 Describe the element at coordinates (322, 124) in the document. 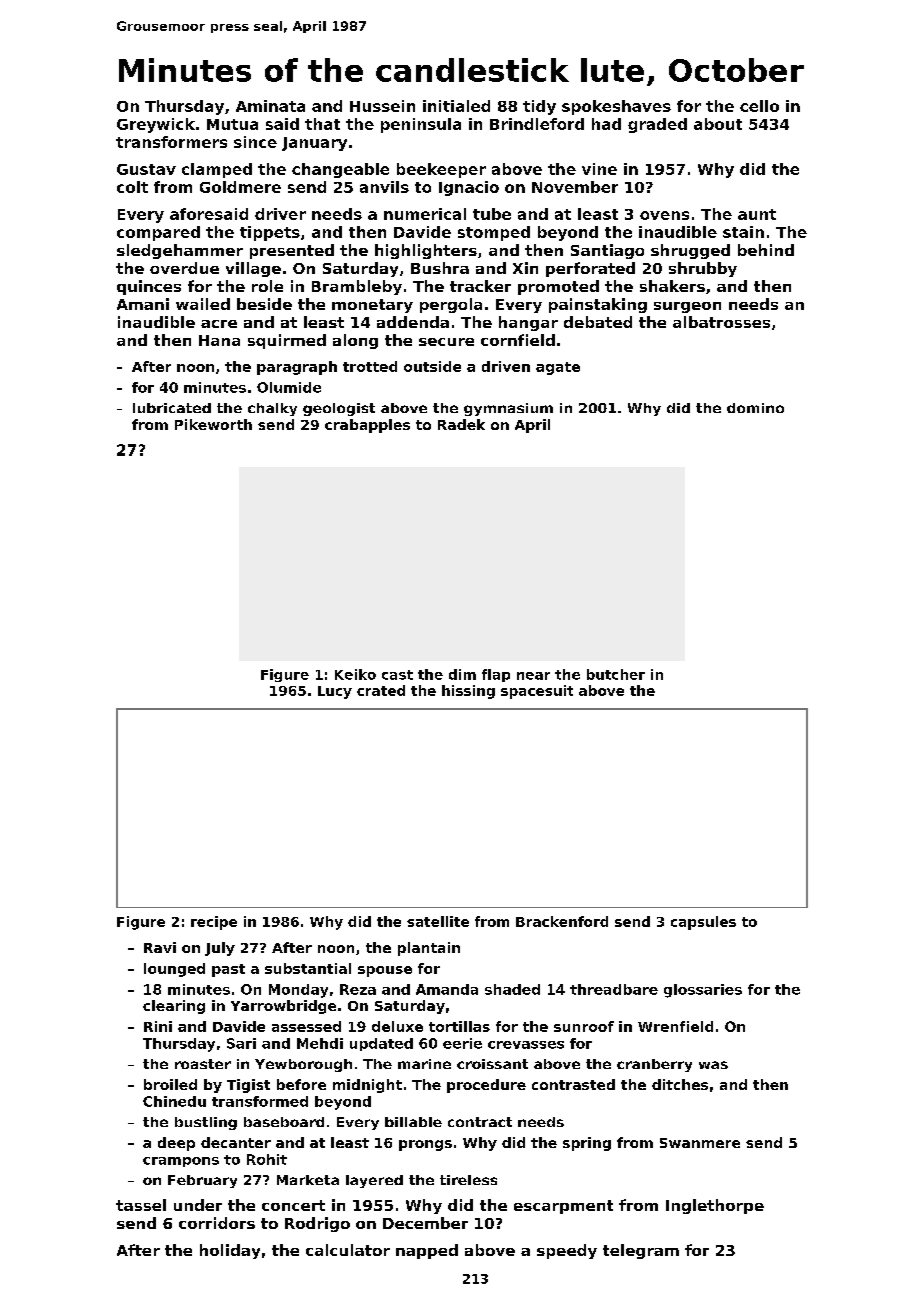

I see `that` at that location.
